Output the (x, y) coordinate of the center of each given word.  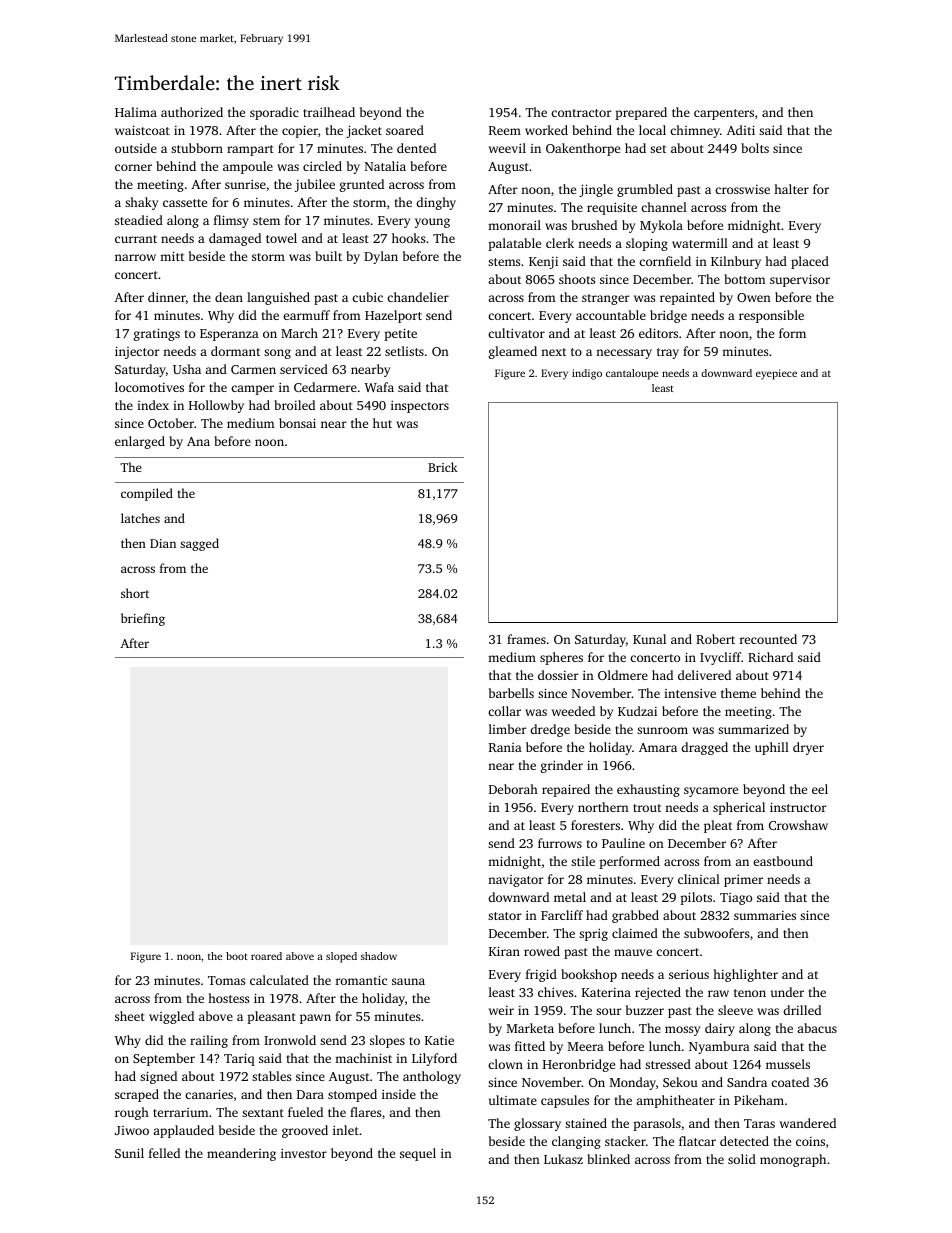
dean (229, 297)
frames (526, 639)
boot (237, 956)
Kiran (504, 951)
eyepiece (776, 374)
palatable (514, 244)
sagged (199, 544)
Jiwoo (132, 1130)
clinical (699, 879)
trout (647, 808)
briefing (143, 619)
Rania (505, 747)
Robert (715, 639)
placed (810, 262)
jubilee (315, 185)
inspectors (420, 407)
